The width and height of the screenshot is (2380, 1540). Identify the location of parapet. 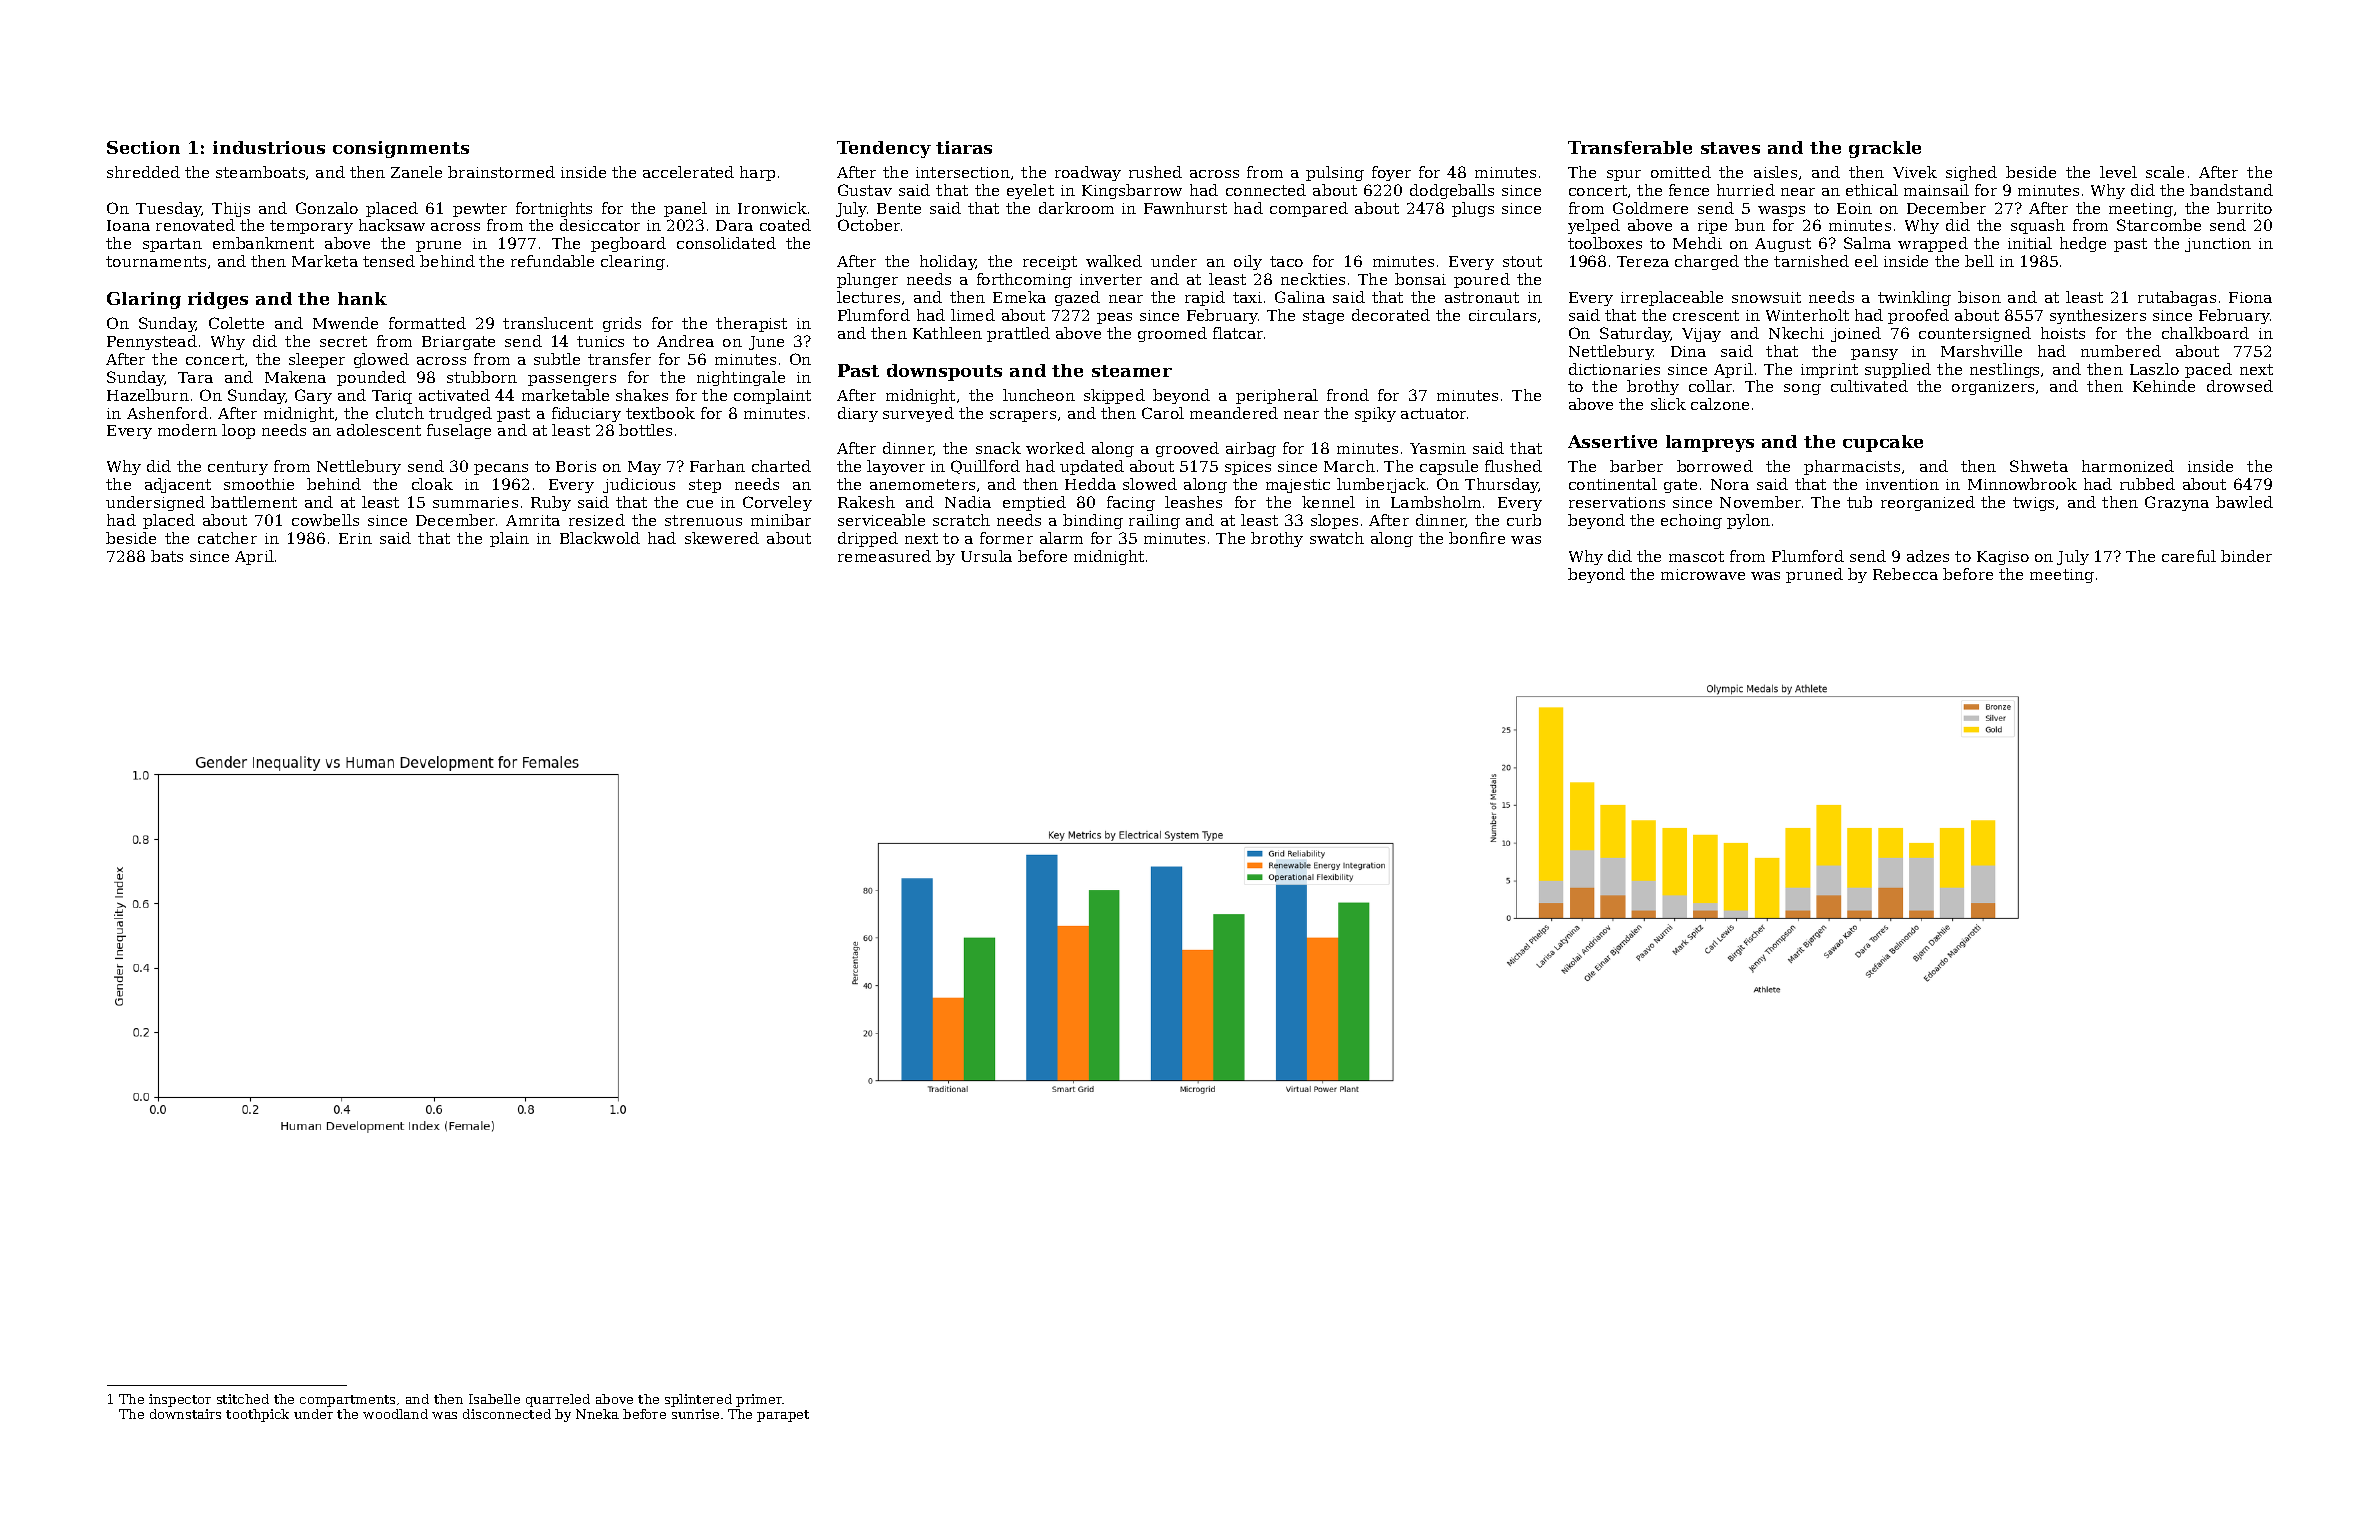
(783, 1416).
